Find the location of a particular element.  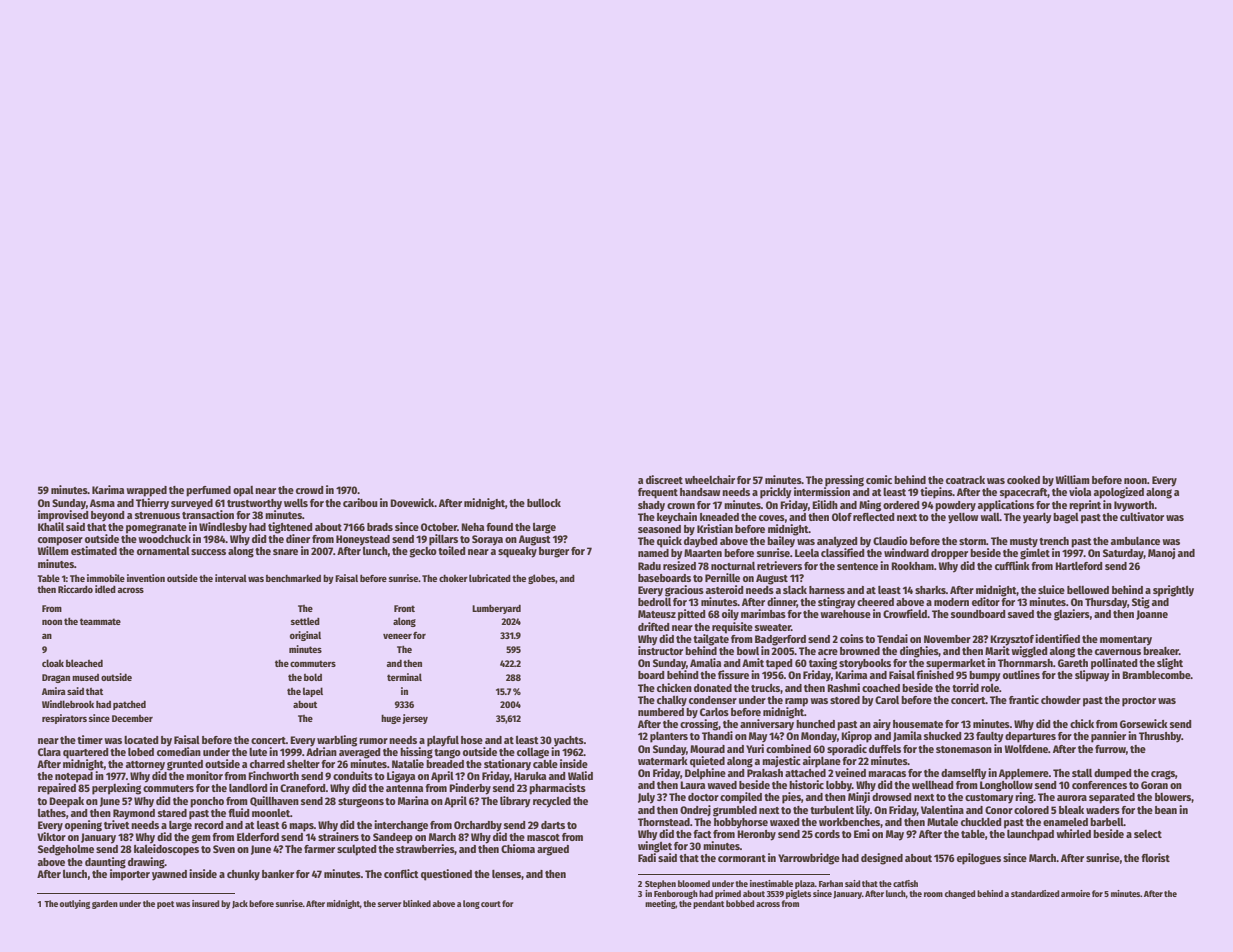

launchpad is located at coordinates (1030, 835).
